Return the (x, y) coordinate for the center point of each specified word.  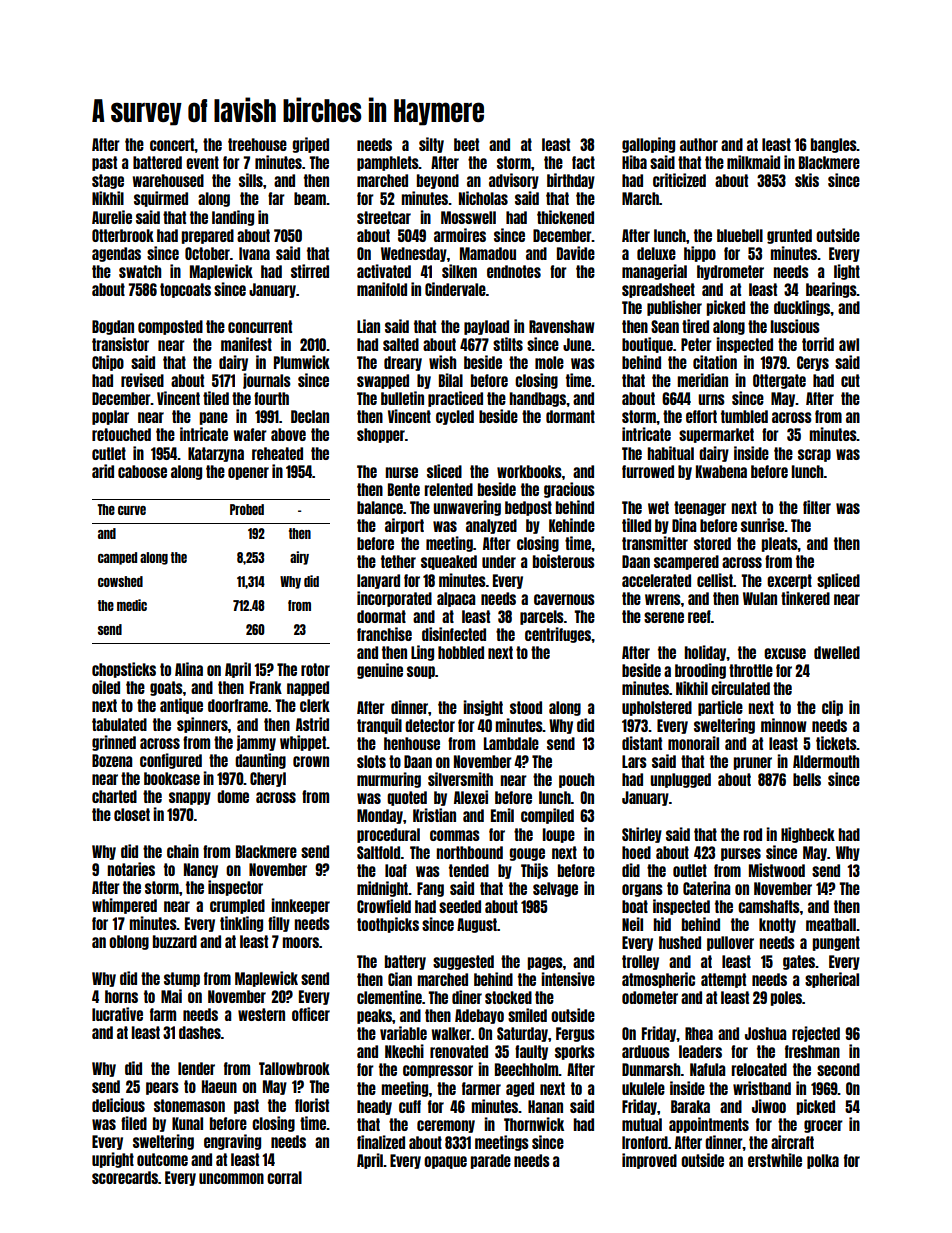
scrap (814, 455)
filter (817, 507)
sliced (444, 471)
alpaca (456, 599)
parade (490, 1161)
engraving (232, 1142)
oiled (106, 687)
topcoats (185, 290)
